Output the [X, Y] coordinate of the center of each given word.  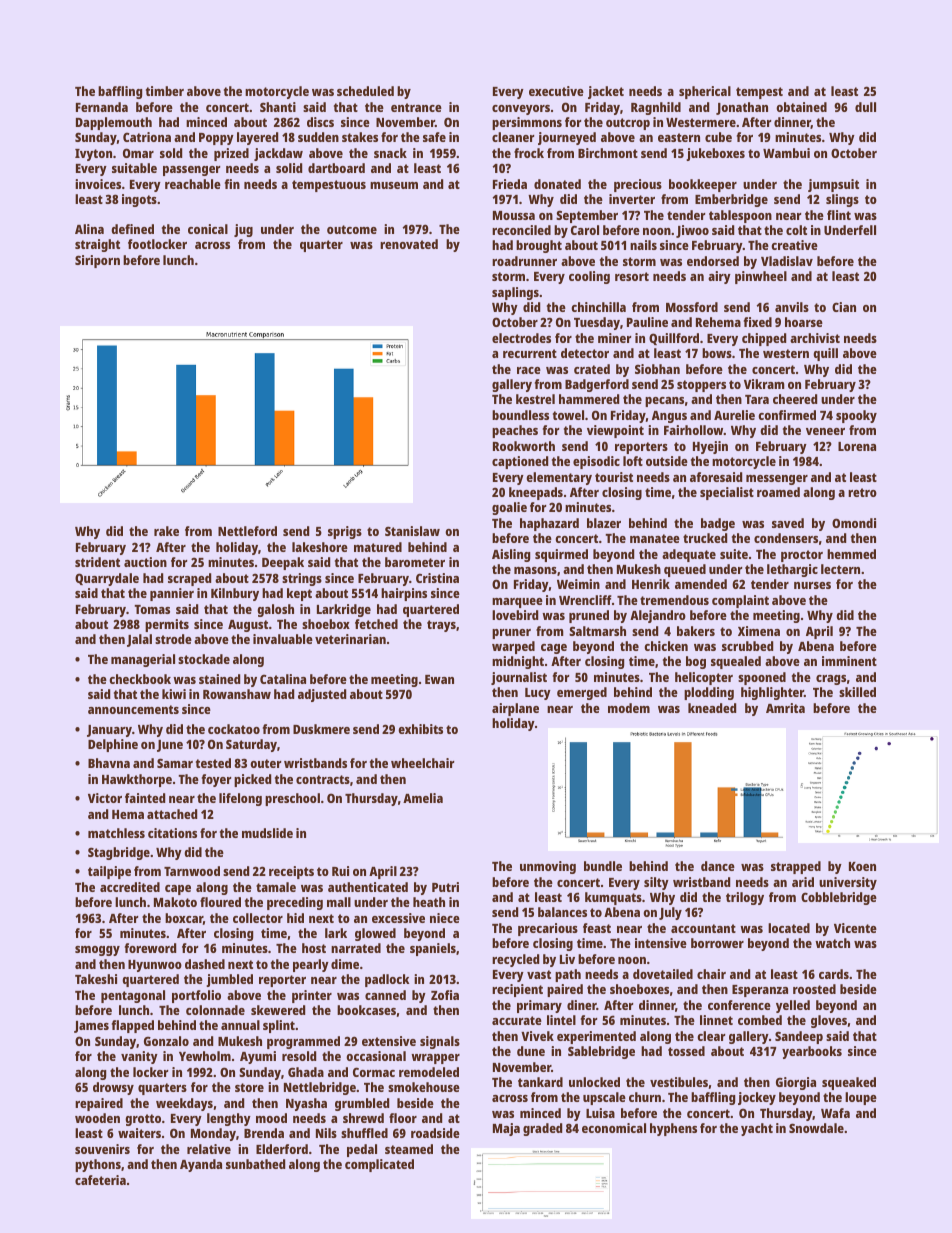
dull [865, 107]
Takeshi [96, 979]
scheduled [365, 91]
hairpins [404, 594]
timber [165, 91]
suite [734, 554]
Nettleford [247, 531]
